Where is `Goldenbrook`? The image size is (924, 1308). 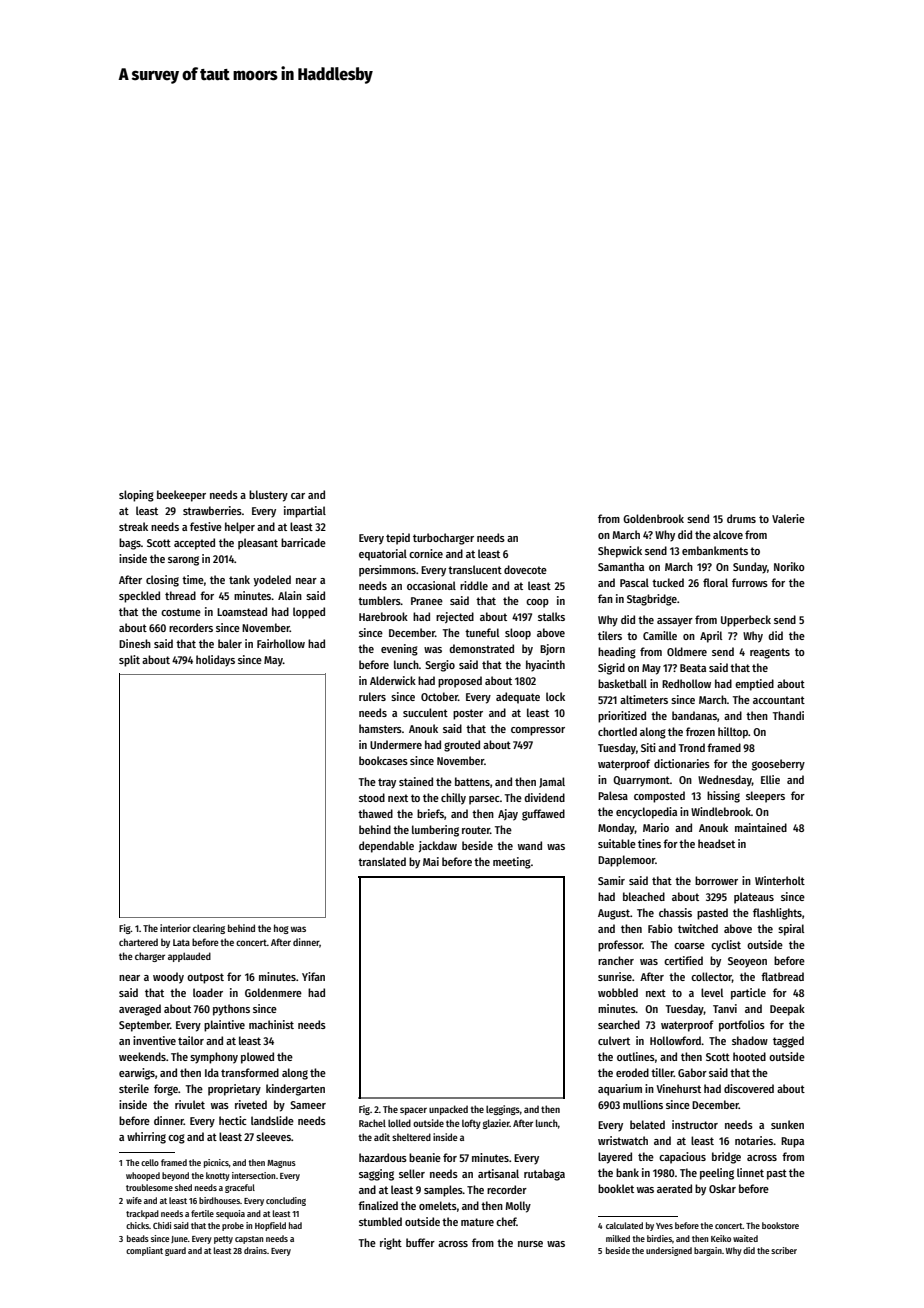
Goldenbrook is located at coordinates (653, 518).
